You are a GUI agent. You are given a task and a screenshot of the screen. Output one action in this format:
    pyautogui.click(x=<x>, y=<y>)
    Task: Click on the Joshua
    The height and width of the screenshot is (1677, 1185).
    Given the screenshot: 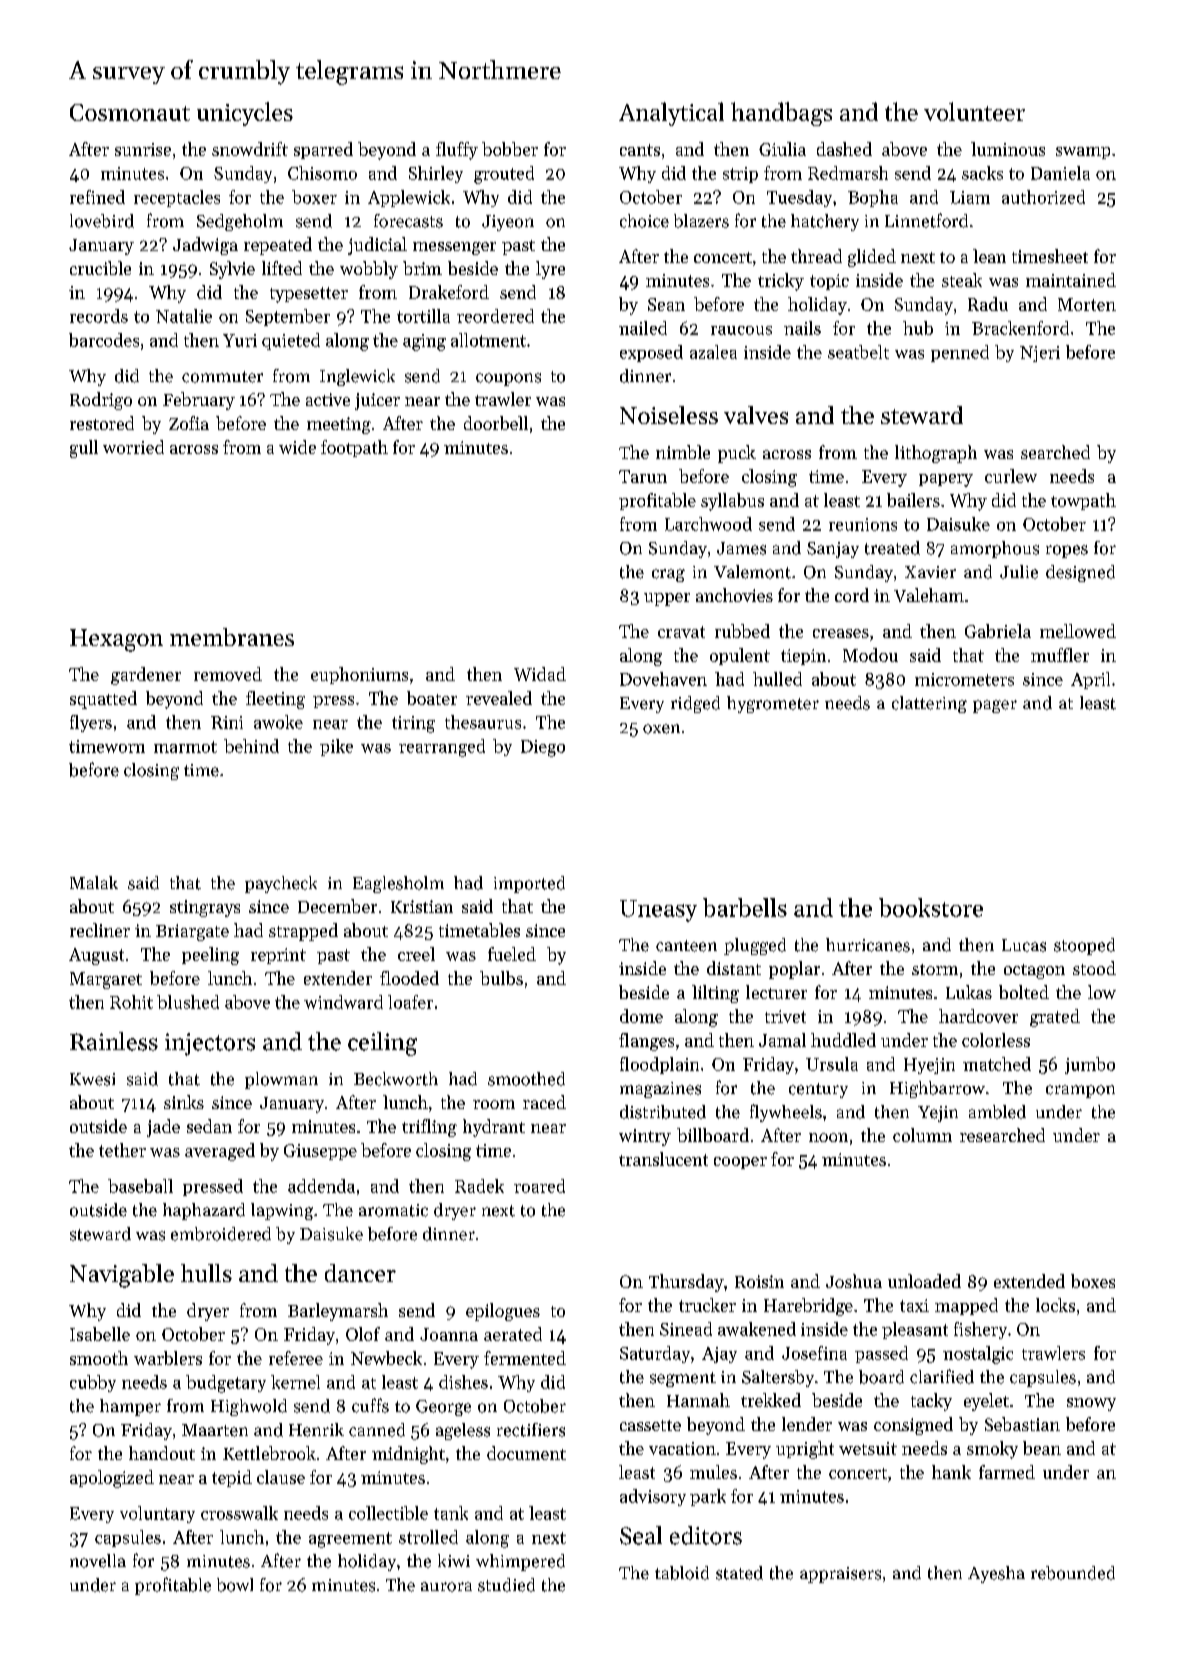 What is the action you would take?
    pyautogui.click(x=854, y=1281)
